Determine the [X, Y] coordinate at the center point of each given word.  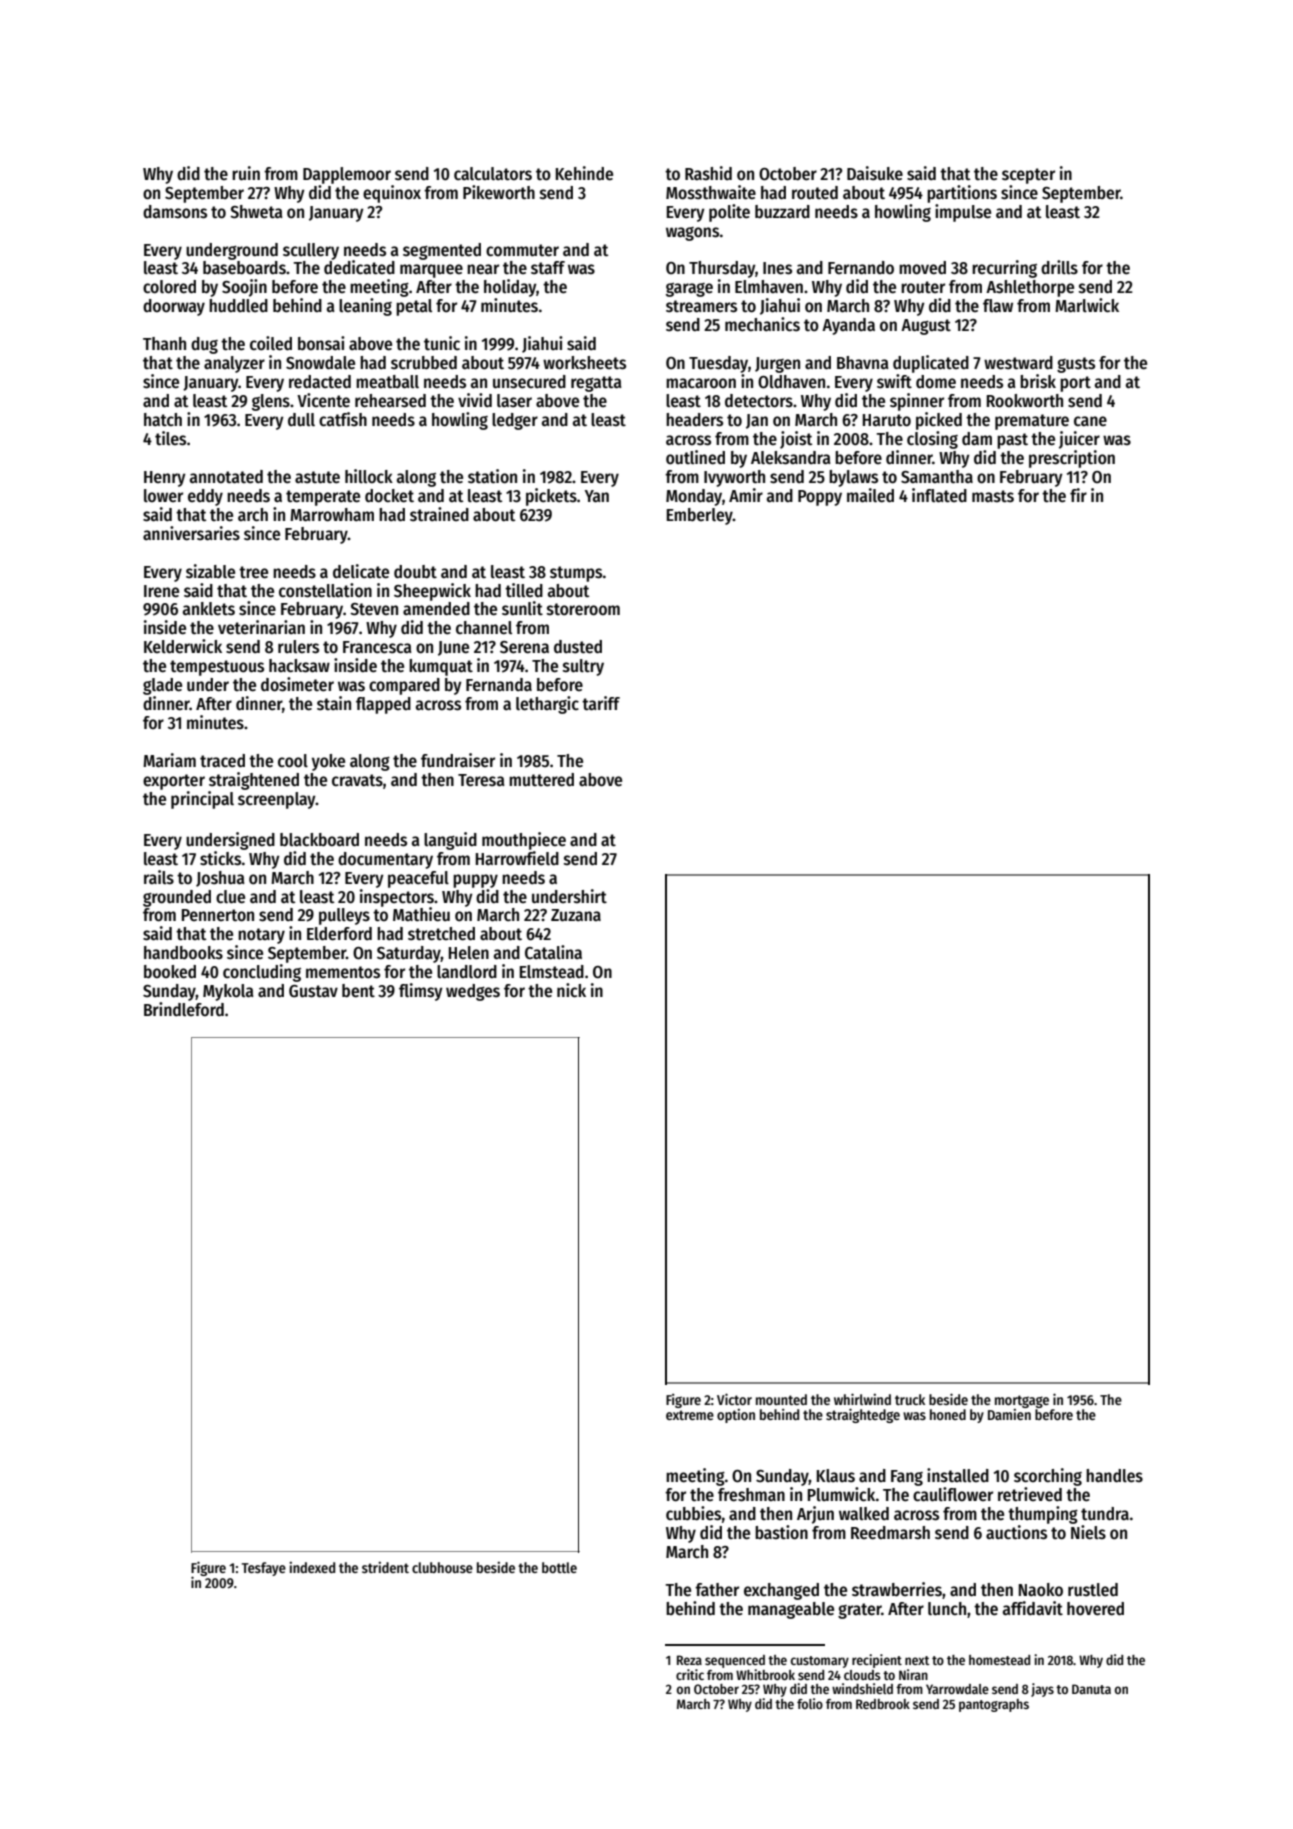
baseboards [244, 268]
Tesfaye [264, 1569]
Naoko [1041, 1590]
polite [729, 213]
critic [690, 1674]
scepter [1028, 176]
